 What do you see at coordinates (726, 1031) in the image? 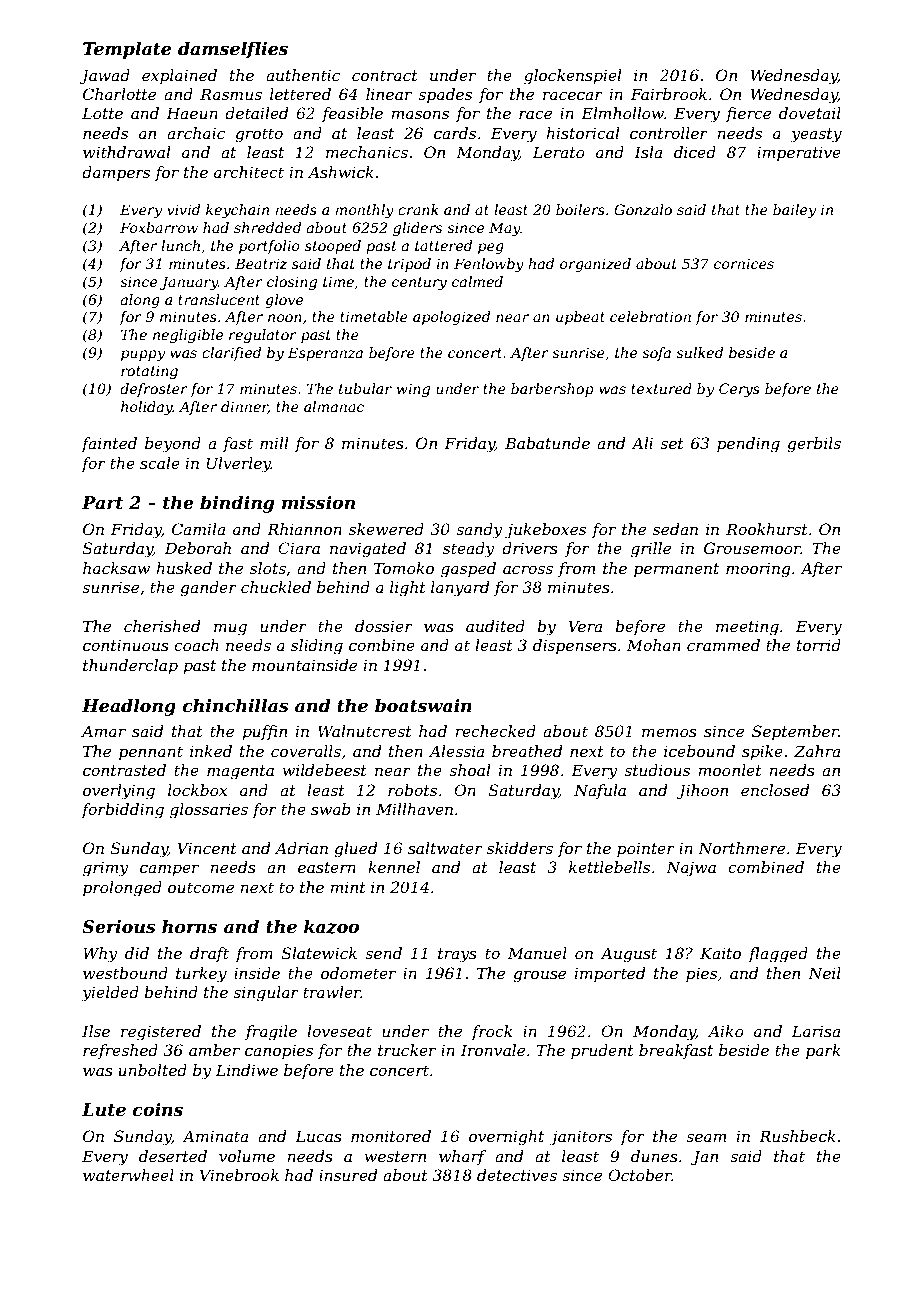
I see `Aiko` at bounding box center [726, 1031].
